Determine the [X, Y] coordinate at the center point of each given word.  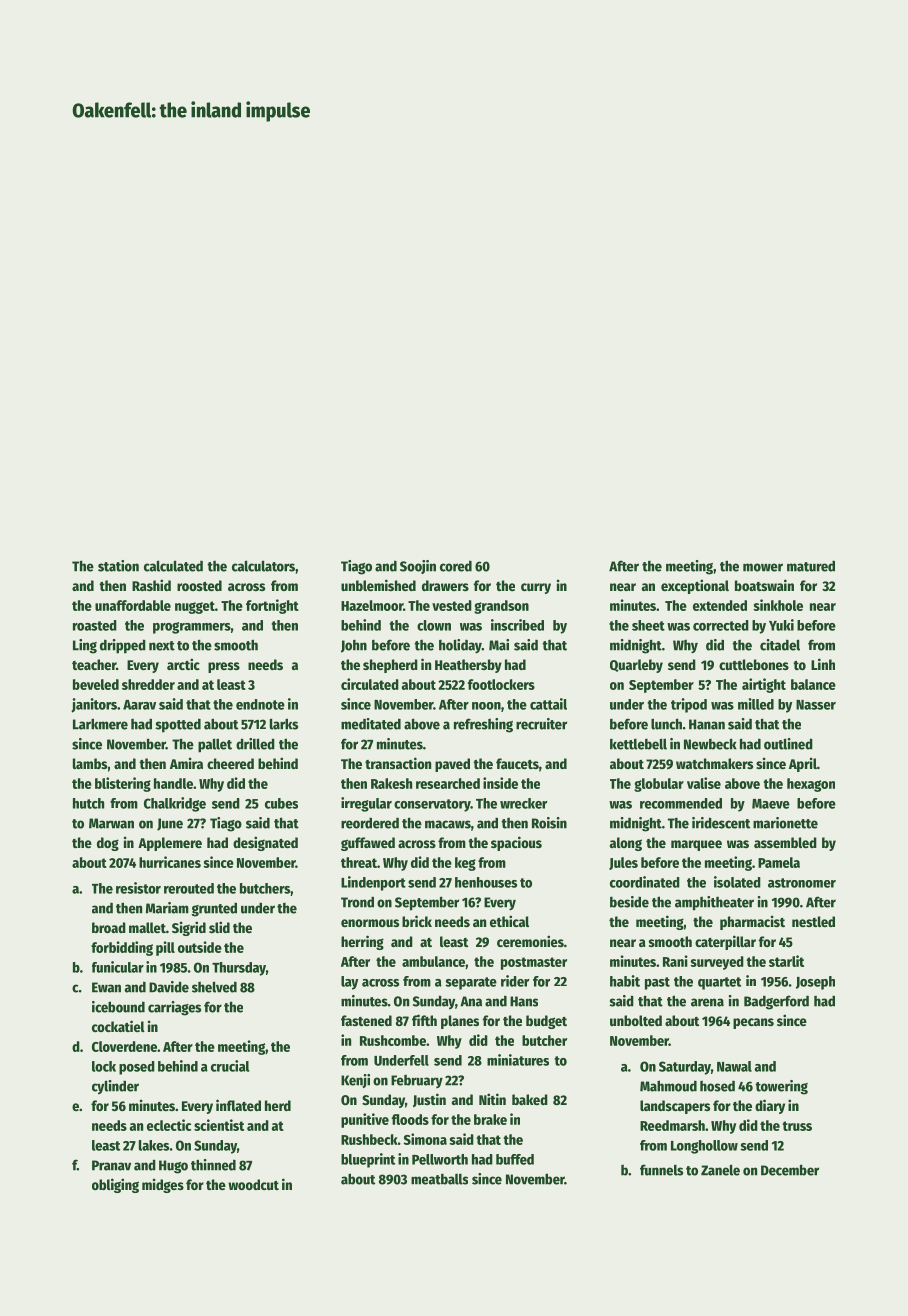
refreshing [483, 725]
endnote [260, 704]
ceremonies [530, 941]
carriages [174, 1008]
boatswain [764, 585]
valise [704, 783]
